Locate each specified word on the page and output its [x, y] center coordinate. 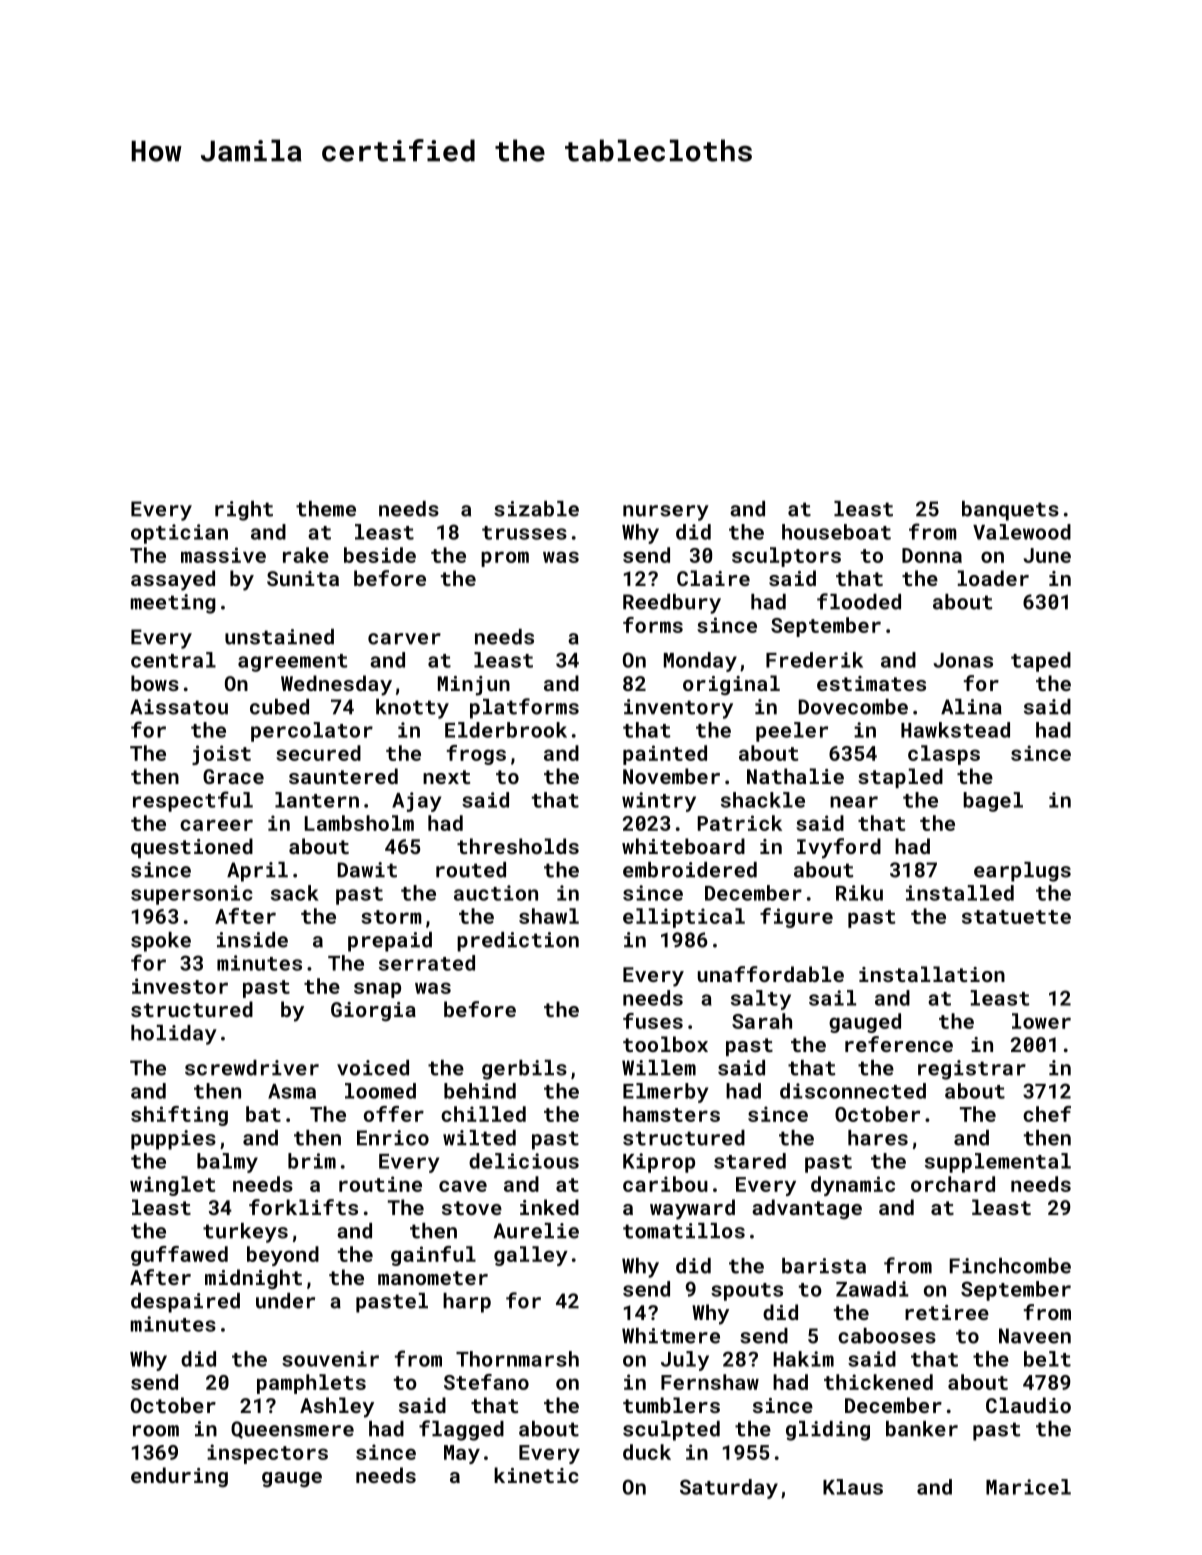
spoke [161, 942]
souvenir [330, 1359]
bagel [993, 802]
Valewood [1022, 532]
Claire [713, 578]
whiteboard [683, 846]
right [244, 511]
